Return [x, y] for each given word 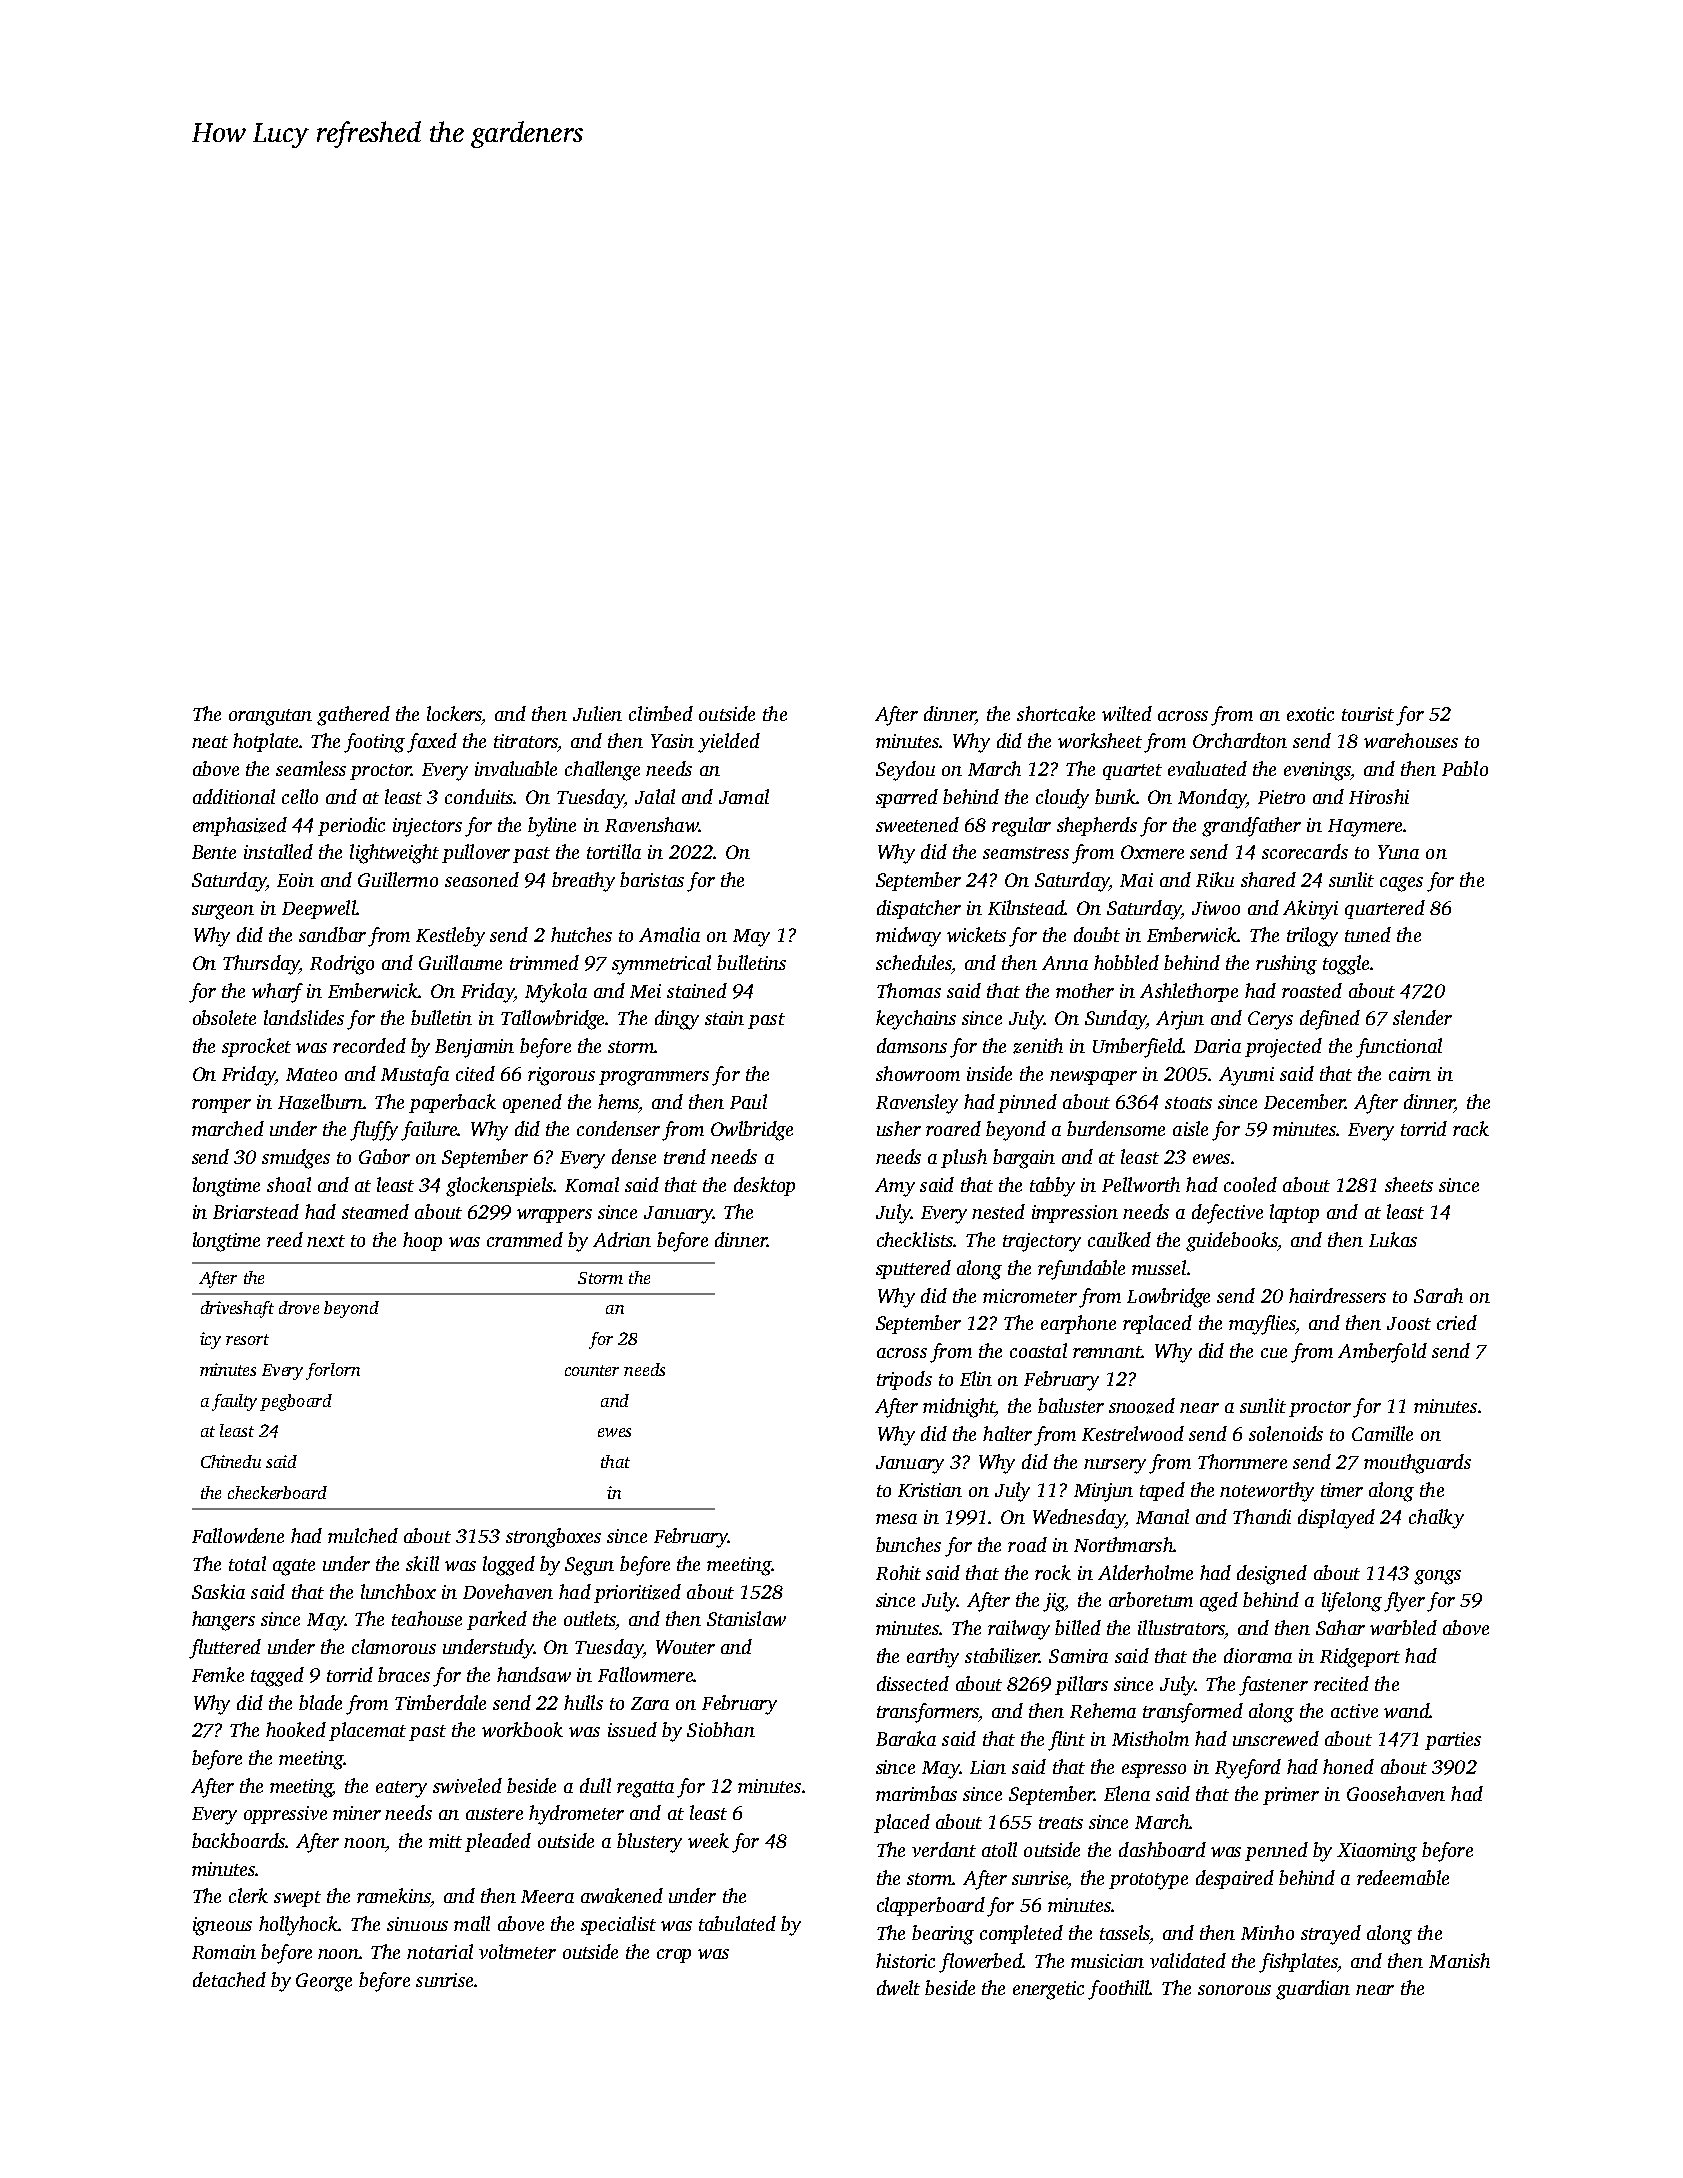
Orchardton [1240, 740]
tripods [904, 1380]
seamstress [1026, 853]
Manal [1162, 1516]
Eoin [295, 880]
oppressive [285, 1815]
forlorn [333, 1371]
